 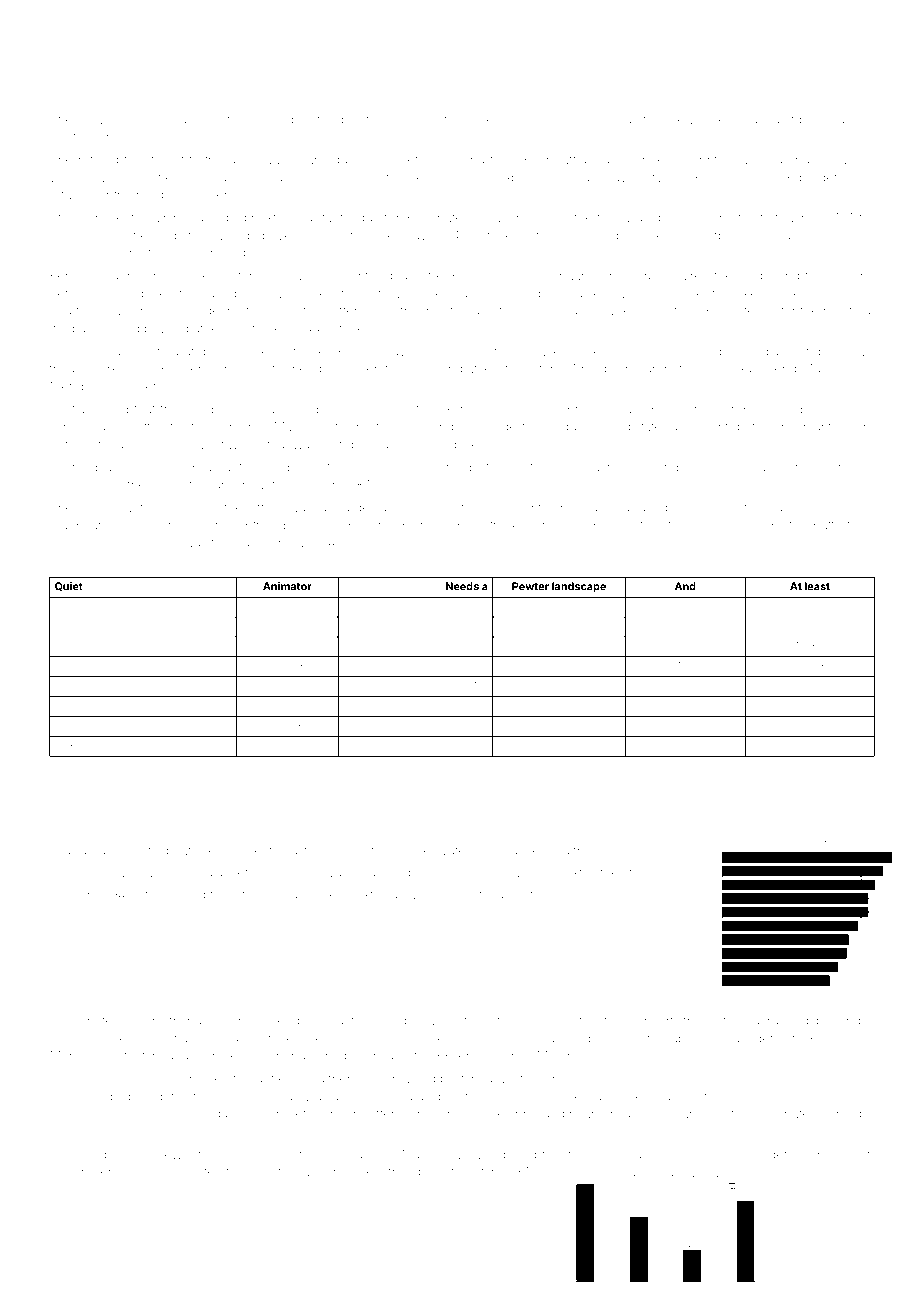 What do you see at coordinates (160, 873) in the page?
I see `wired` at bounding box center [160, 873].
